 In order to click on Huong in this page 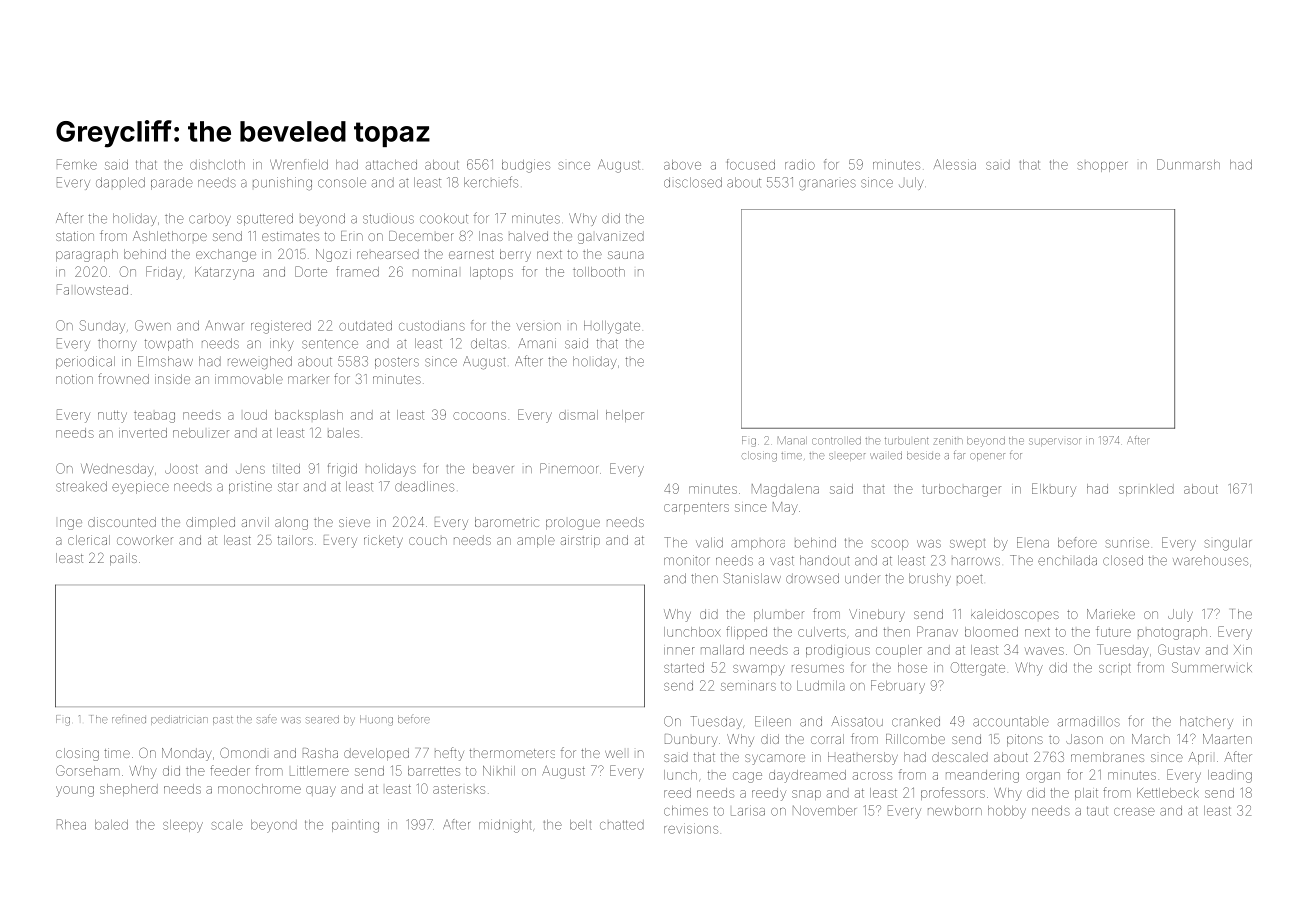, I will do `click(376, 720)`.
